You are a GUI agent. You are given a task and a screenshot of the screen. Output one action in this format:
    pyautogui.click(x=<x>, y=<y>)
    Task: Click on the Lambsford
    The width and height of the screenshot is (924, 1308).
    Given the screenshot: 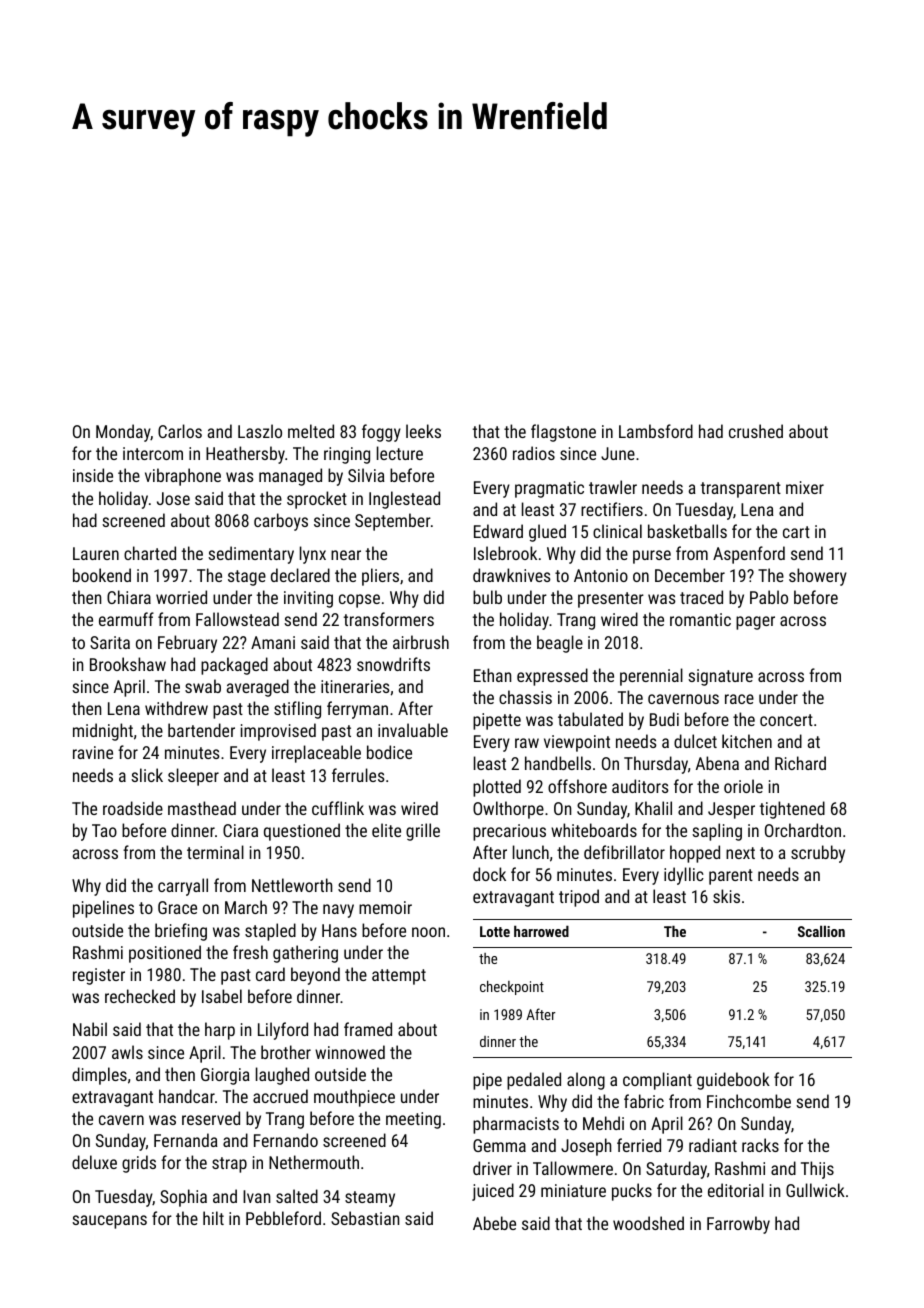 What is the action you would take?
    pyautogui.click(x=656, y=431)
